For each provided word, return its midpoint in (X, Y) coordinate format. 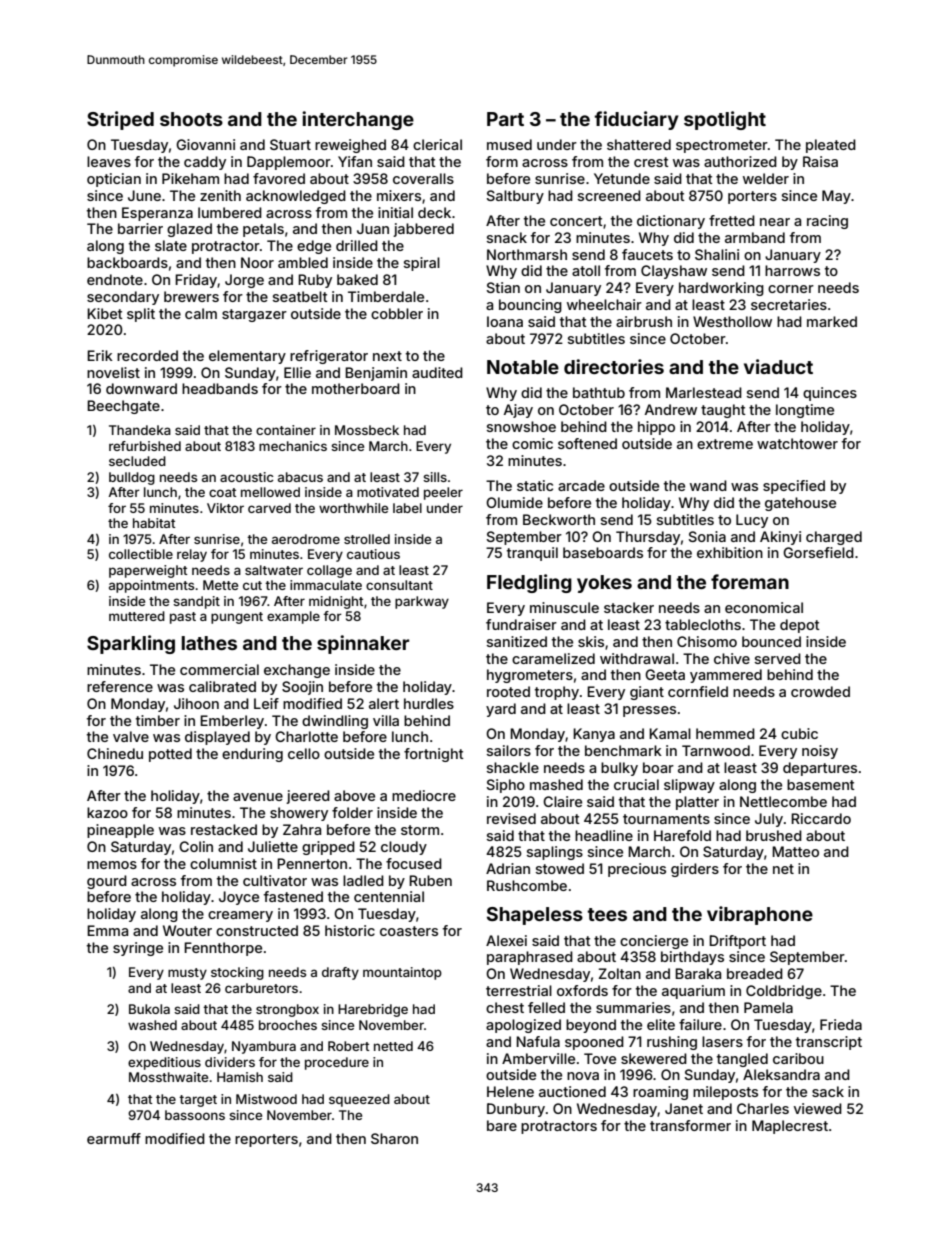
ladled (363, 880)
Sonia (707, 536)
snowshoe (521, 426)
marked (832, 321)
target (198, 1101)
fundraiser (521, 624)
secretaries (789, 304)
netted (393, 1046)
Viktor (225, 508)
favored (279, 178)
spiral (422, 264)
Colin (196, 846)
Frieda (841, 1024)
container (286, 430)
